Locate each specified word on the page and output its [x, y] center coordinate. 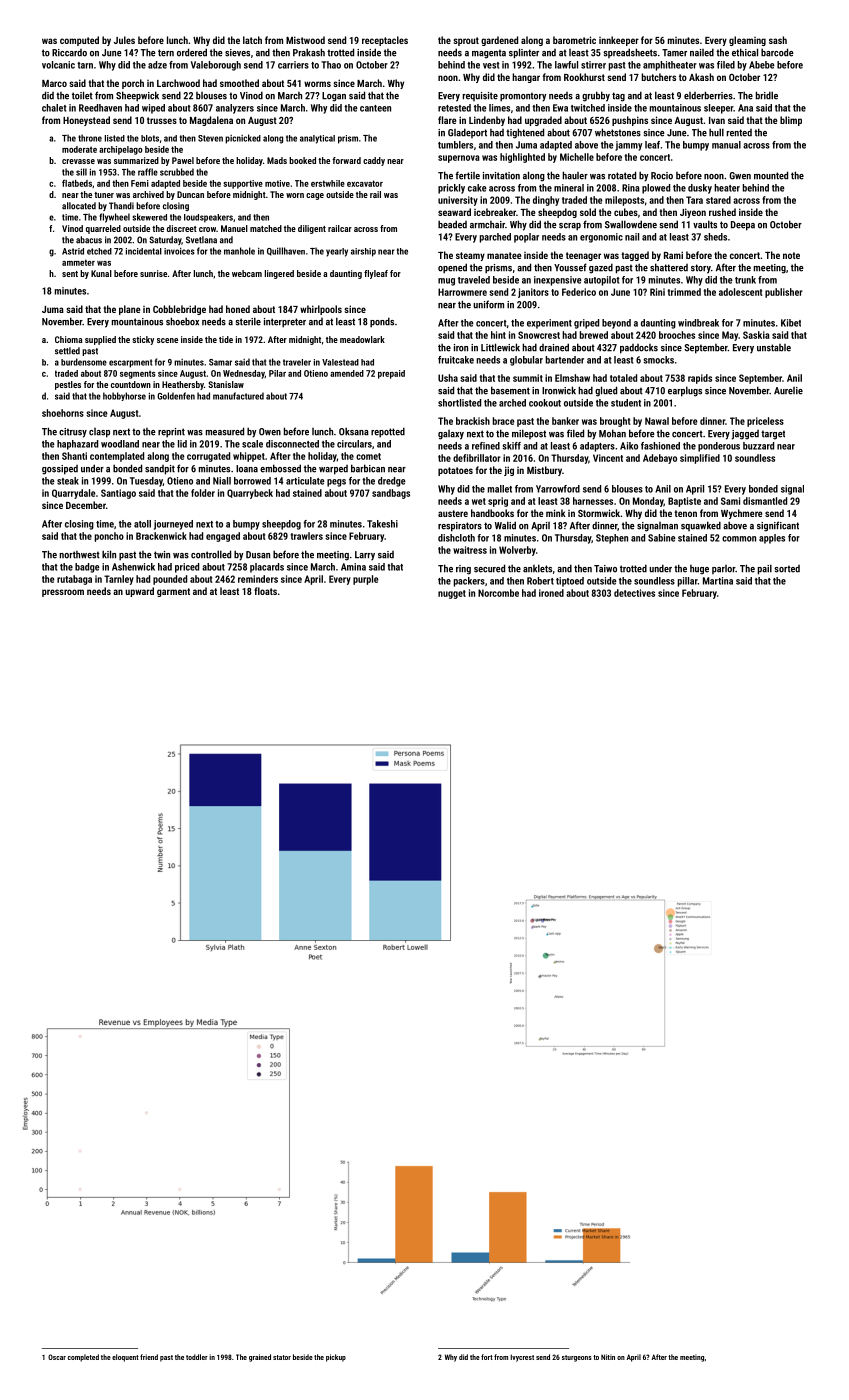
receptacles [385, 41]
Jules [124, 40]
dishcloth [456, 538]
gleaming [747, 41]
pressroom [63, 593]
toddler [197, 1357]
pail [765, 569]
